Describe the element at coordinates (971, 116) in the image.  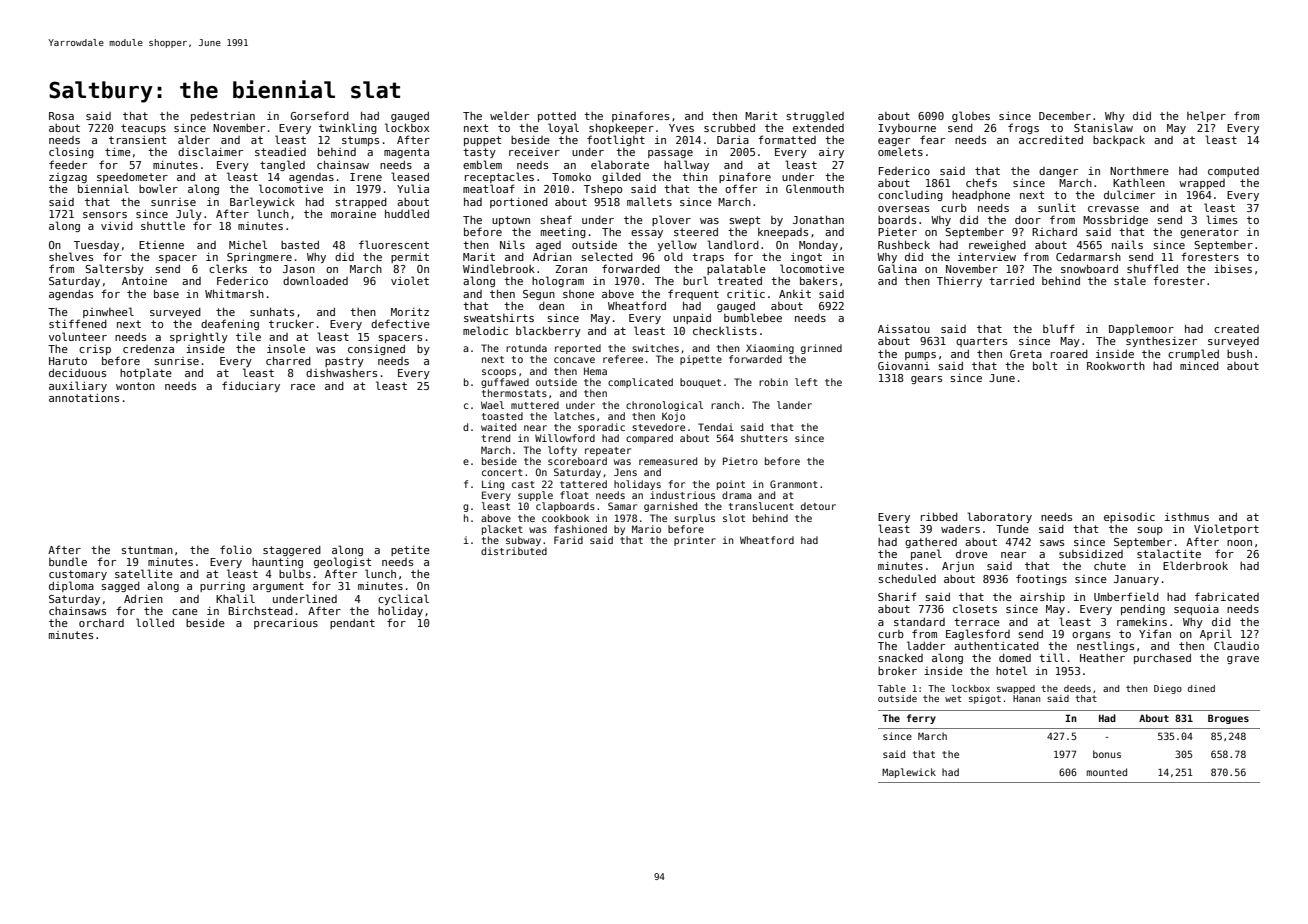
I see `globes` at that location.
